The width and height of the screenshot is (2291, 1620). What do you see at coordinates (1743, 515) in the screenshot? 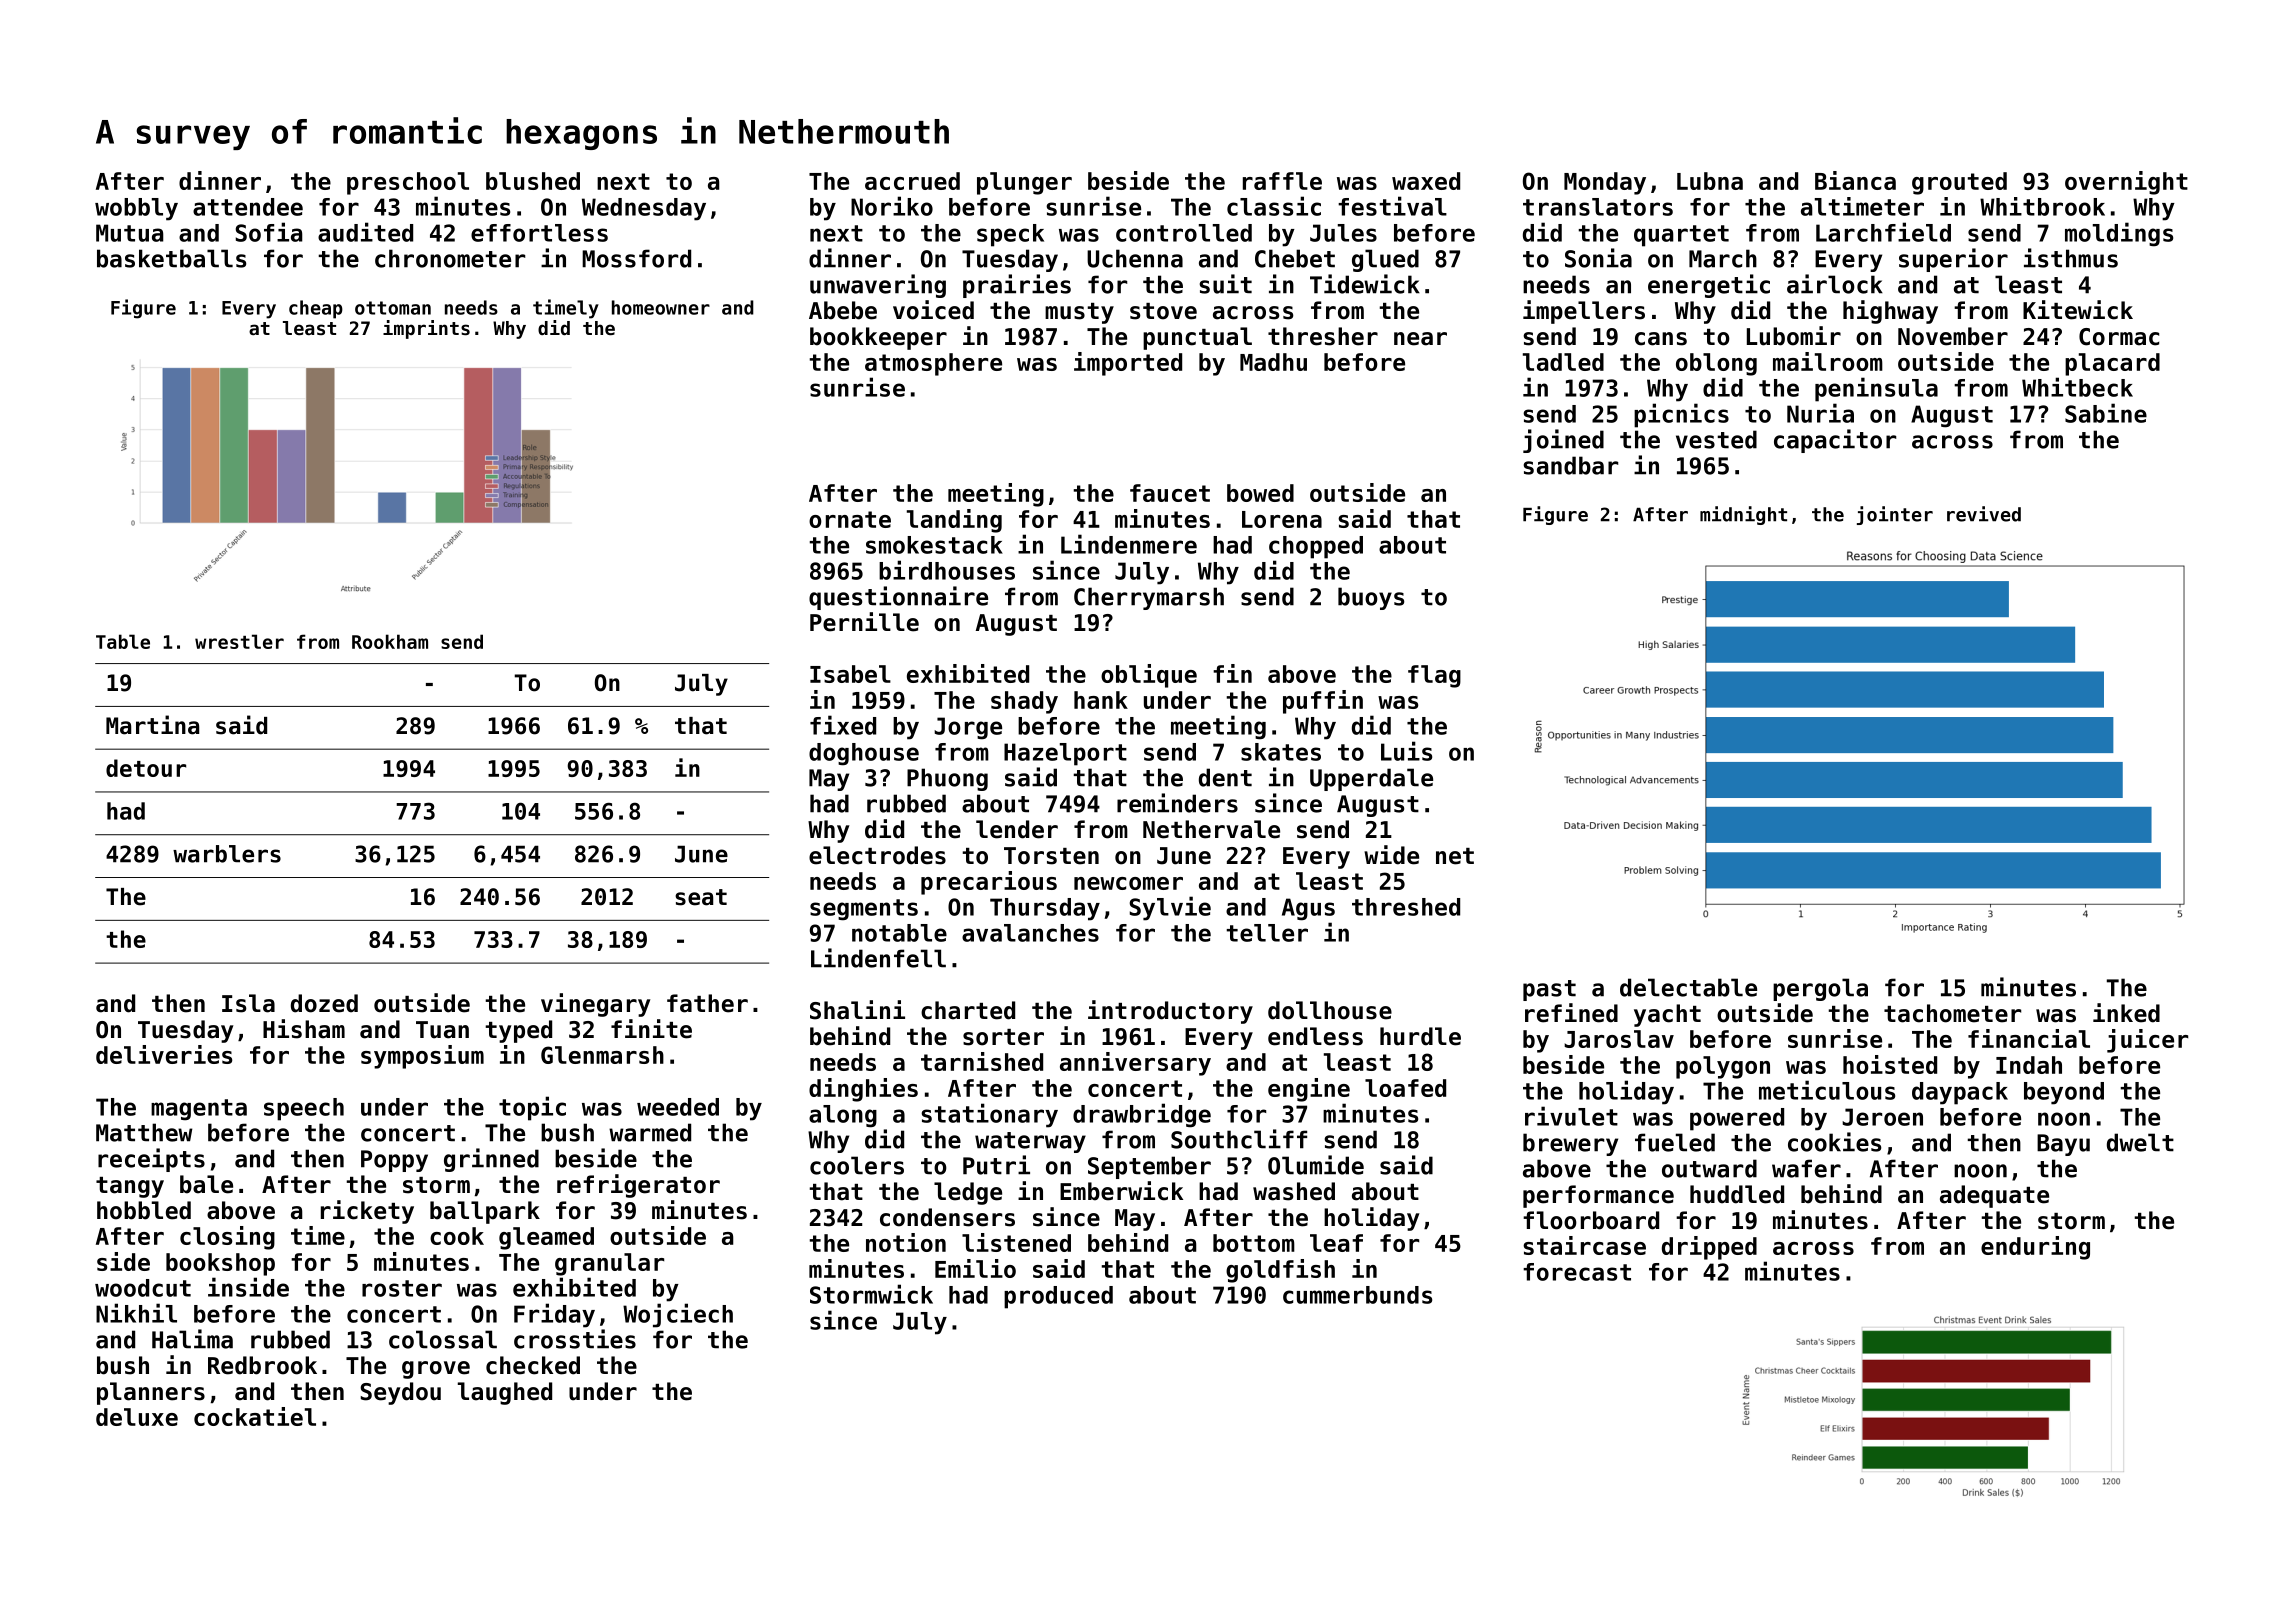
I see `midnight` at bounding box center [1743, 515].
